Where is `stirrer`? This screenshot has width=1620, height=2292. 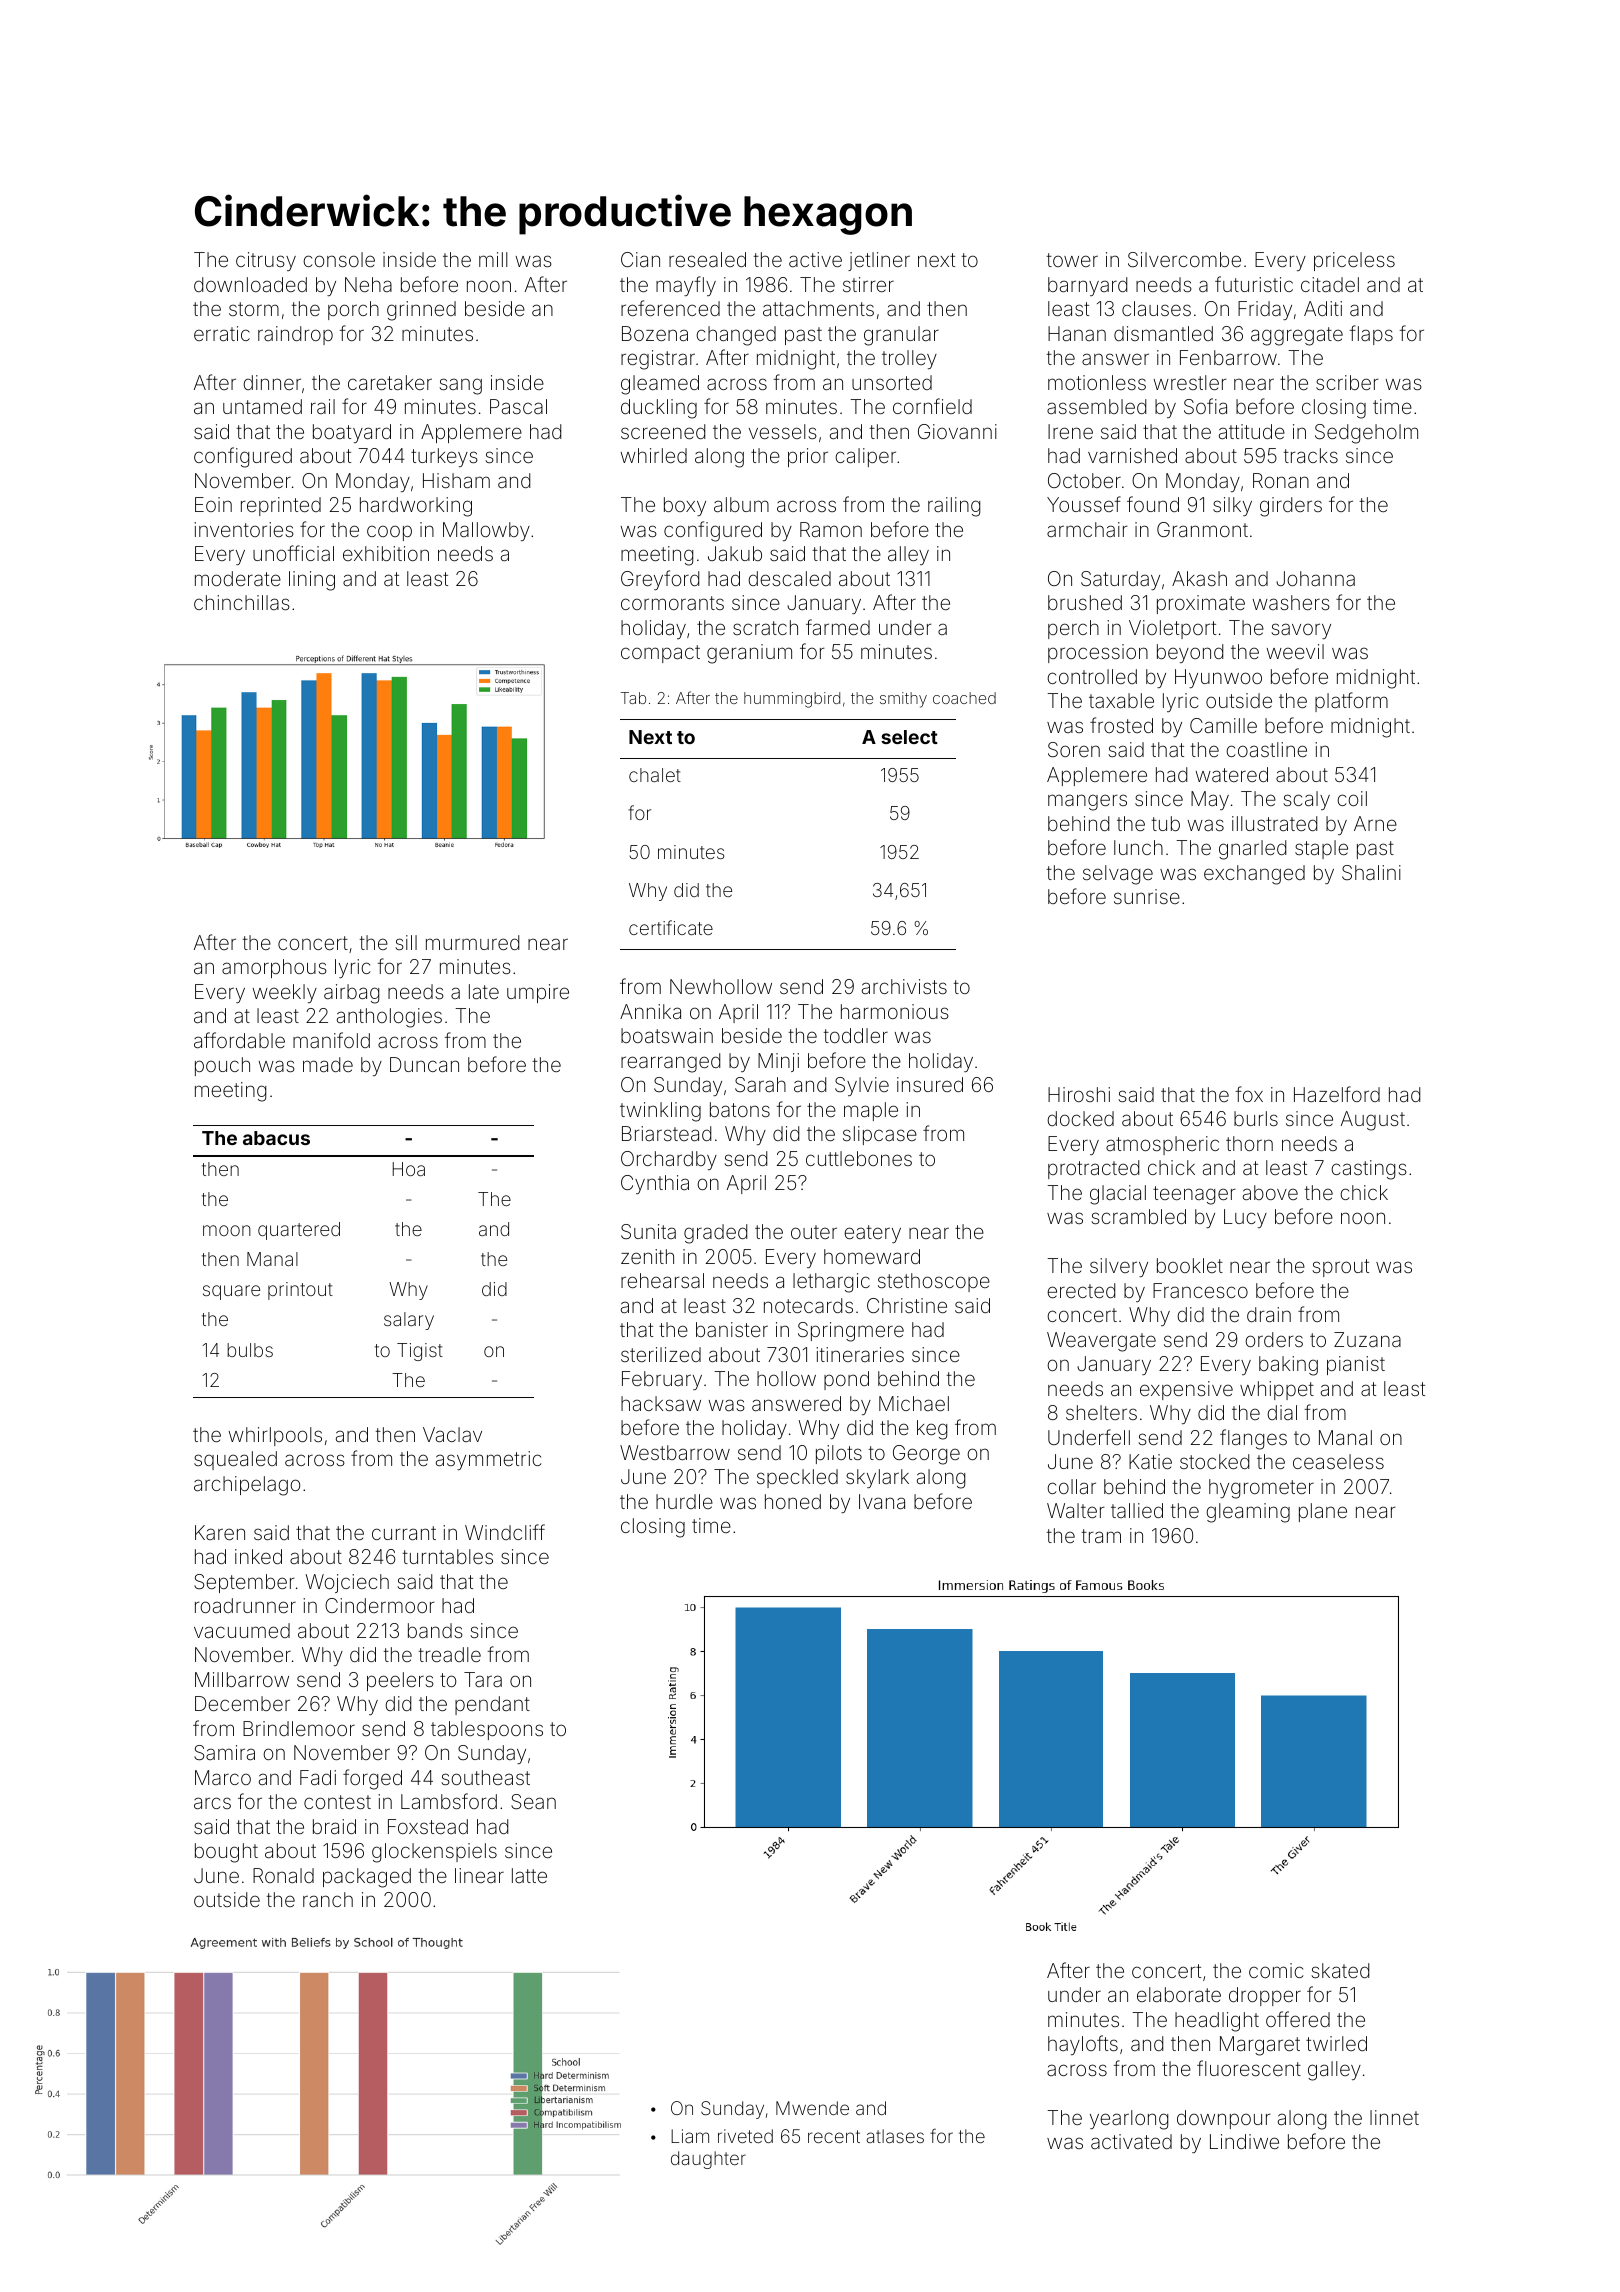
stirrer is located at coordinates (868, 284).
